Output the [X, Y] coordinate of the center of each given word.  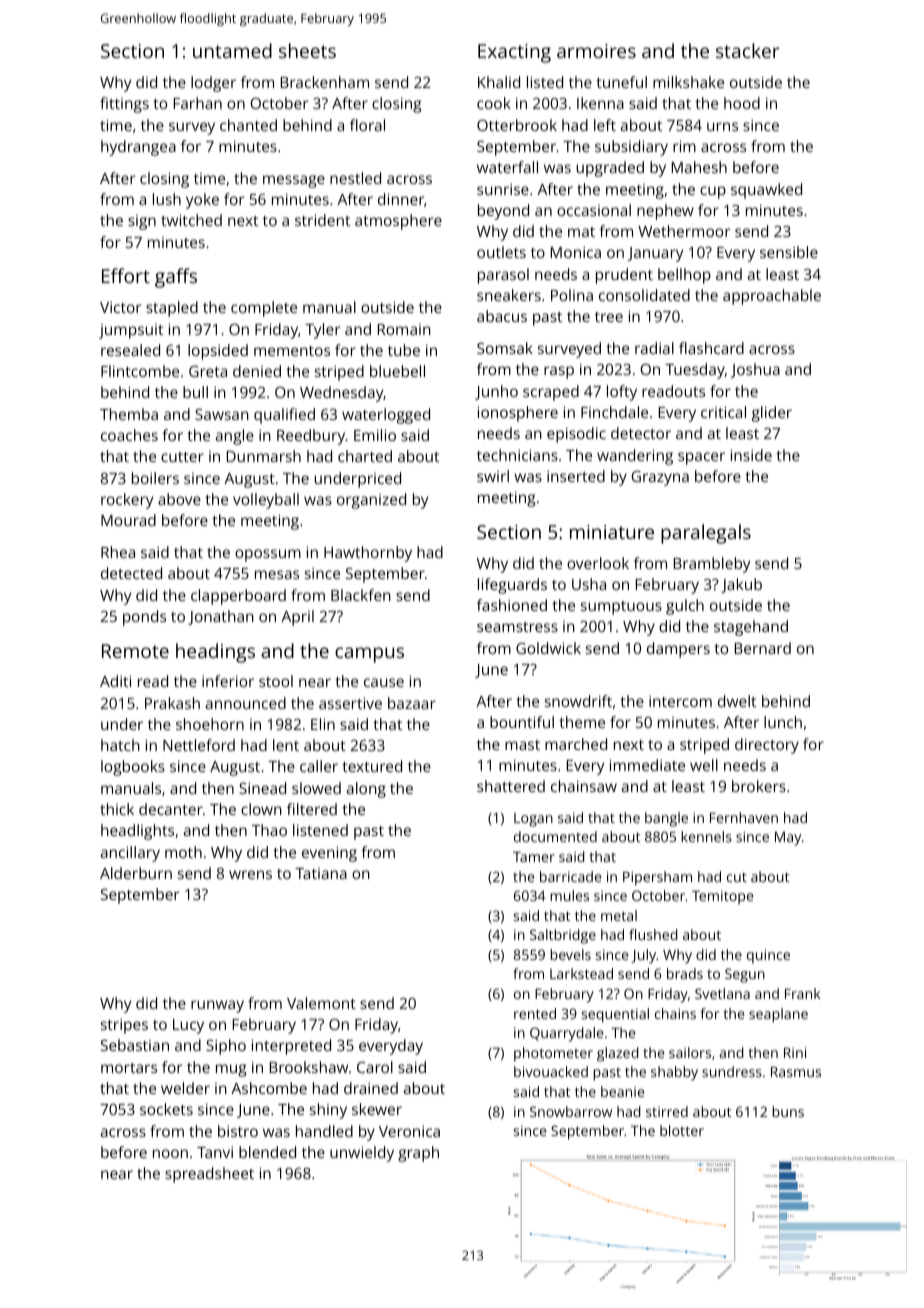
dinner [401, 199]
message [294, 181]
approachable [772, 297]
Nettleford [199, 745]
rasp [559, 372]
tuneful [621, 82]
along [366, 790]
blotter [682, 1130]
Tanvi [215, 1152]
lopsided [218, 352]
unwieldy [362, 1154]
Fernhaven [744, 817]
